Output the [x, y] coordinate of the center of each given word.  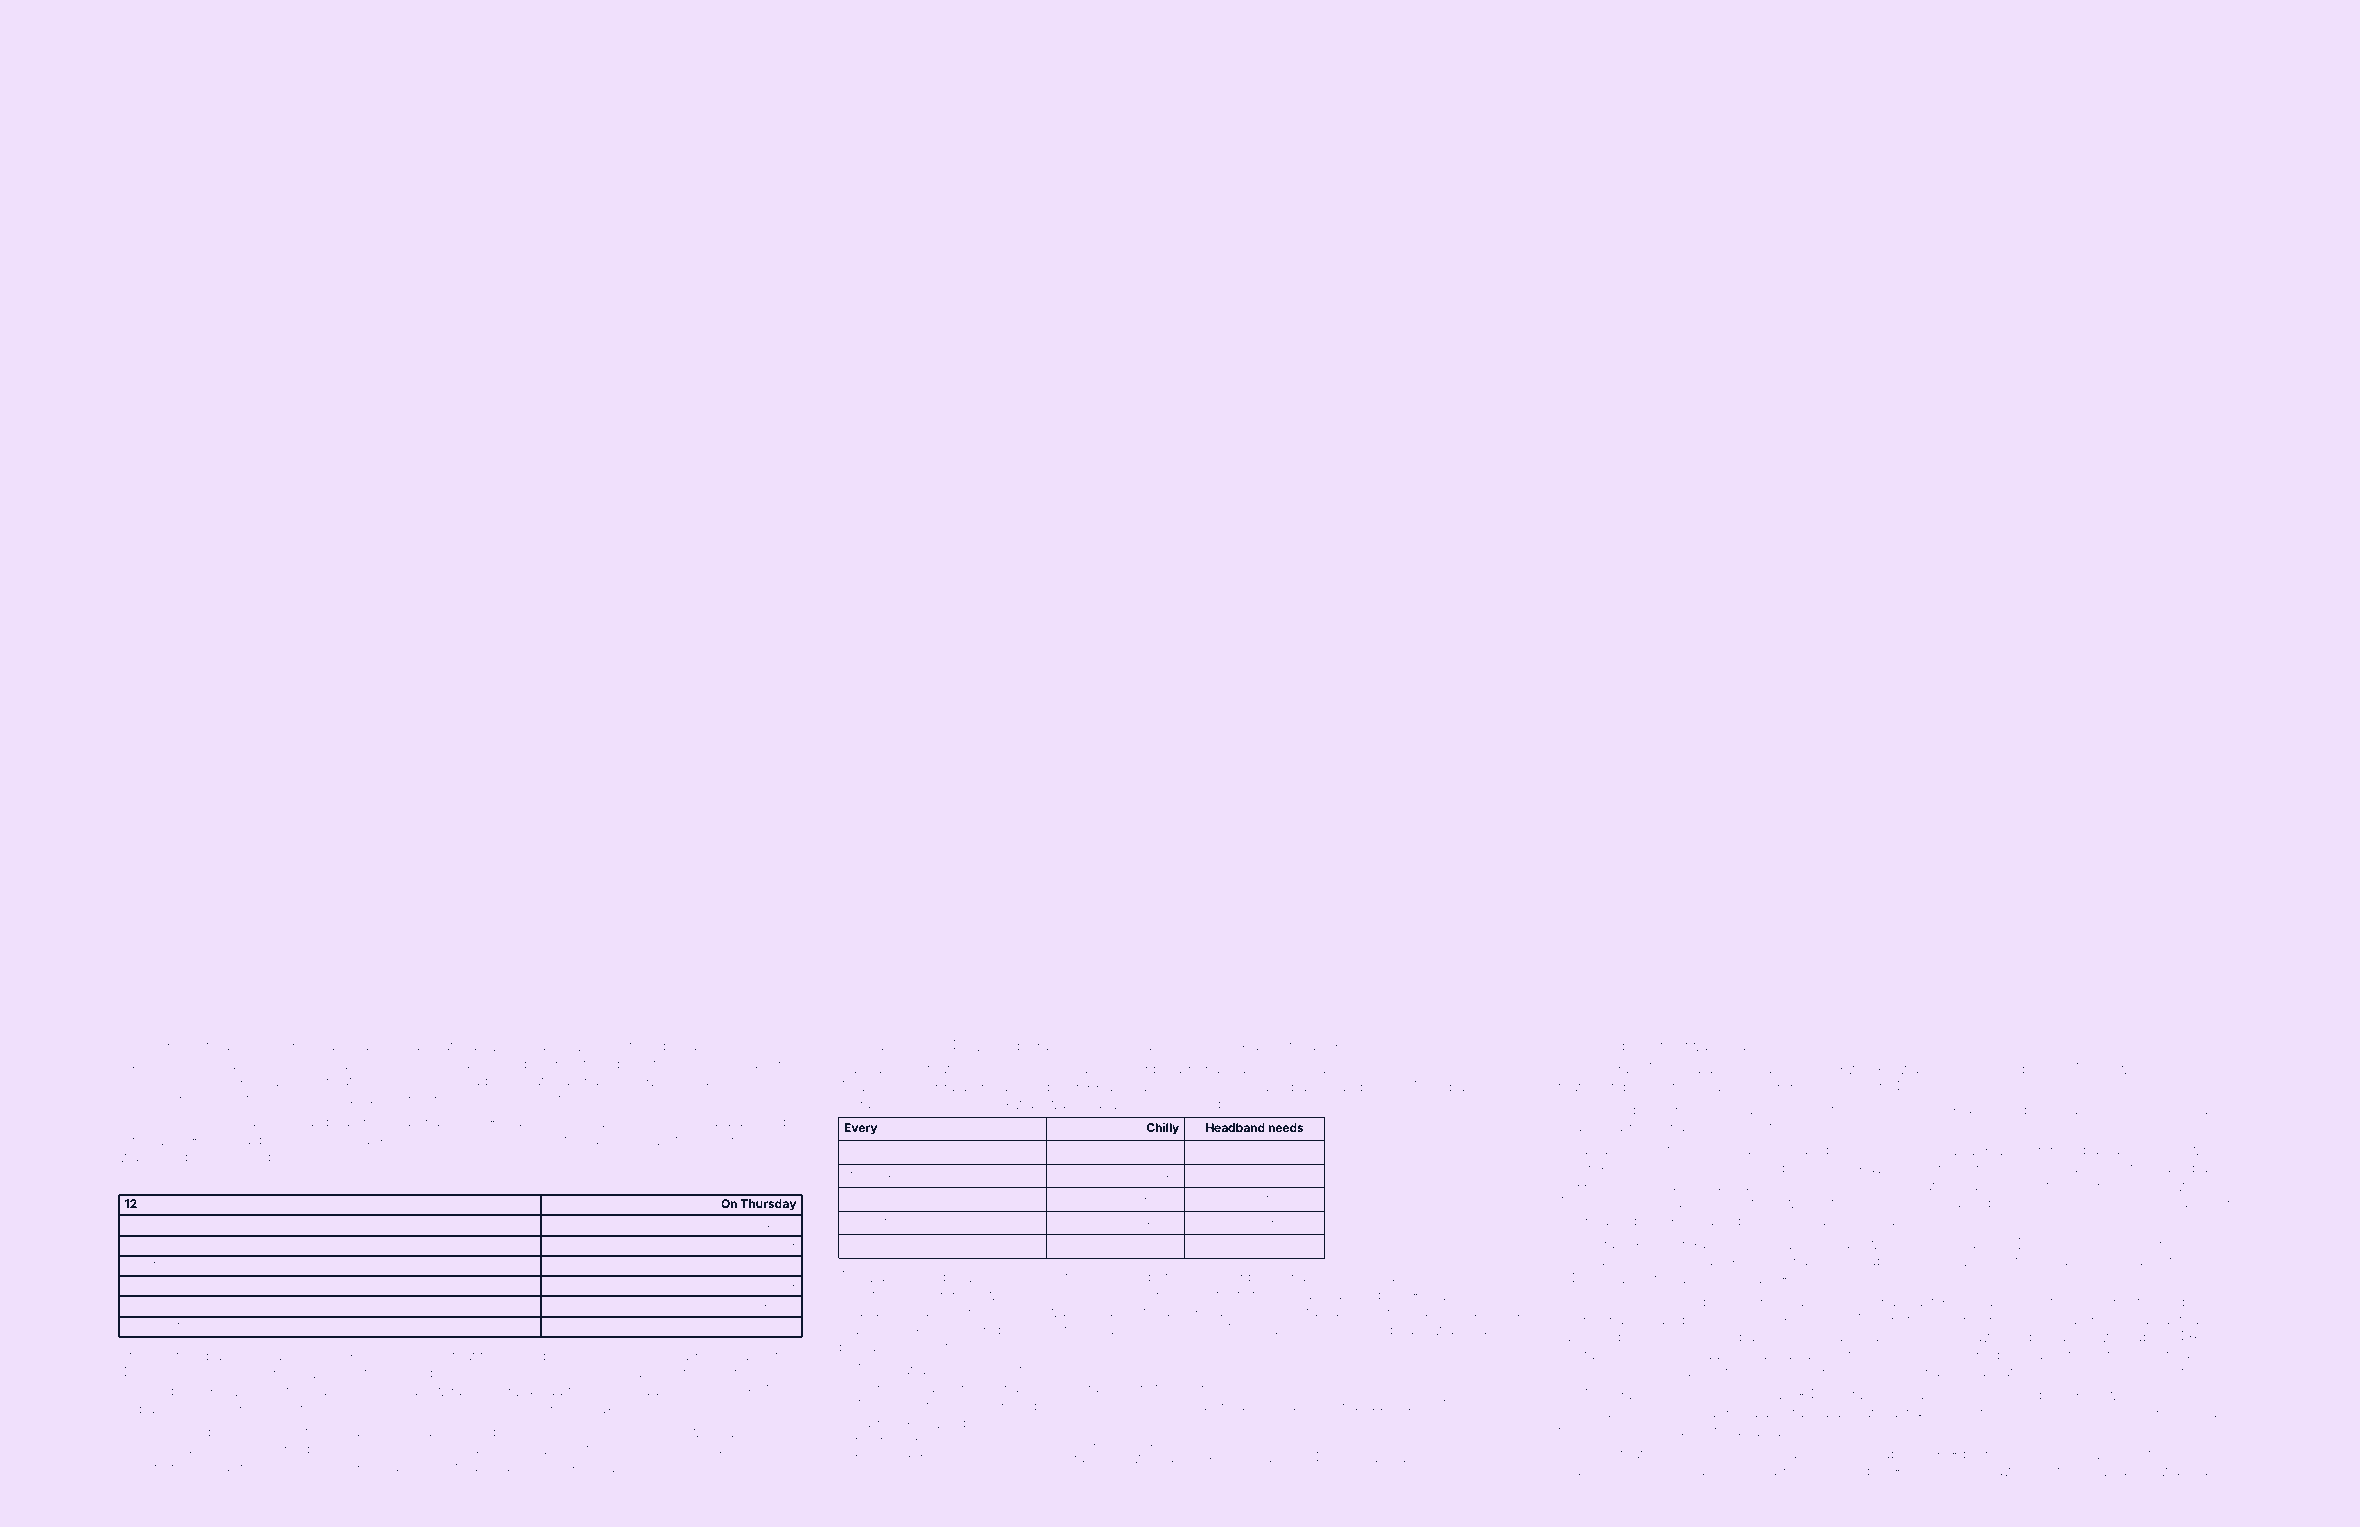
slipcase [1403, 1331]
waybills [1926, 1070]
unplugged [401, 1100]
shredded [1960, 1319]
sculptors [149, 1266]
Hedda [933, 1086]
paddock [884, 1424]
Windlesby [288, 1450]
